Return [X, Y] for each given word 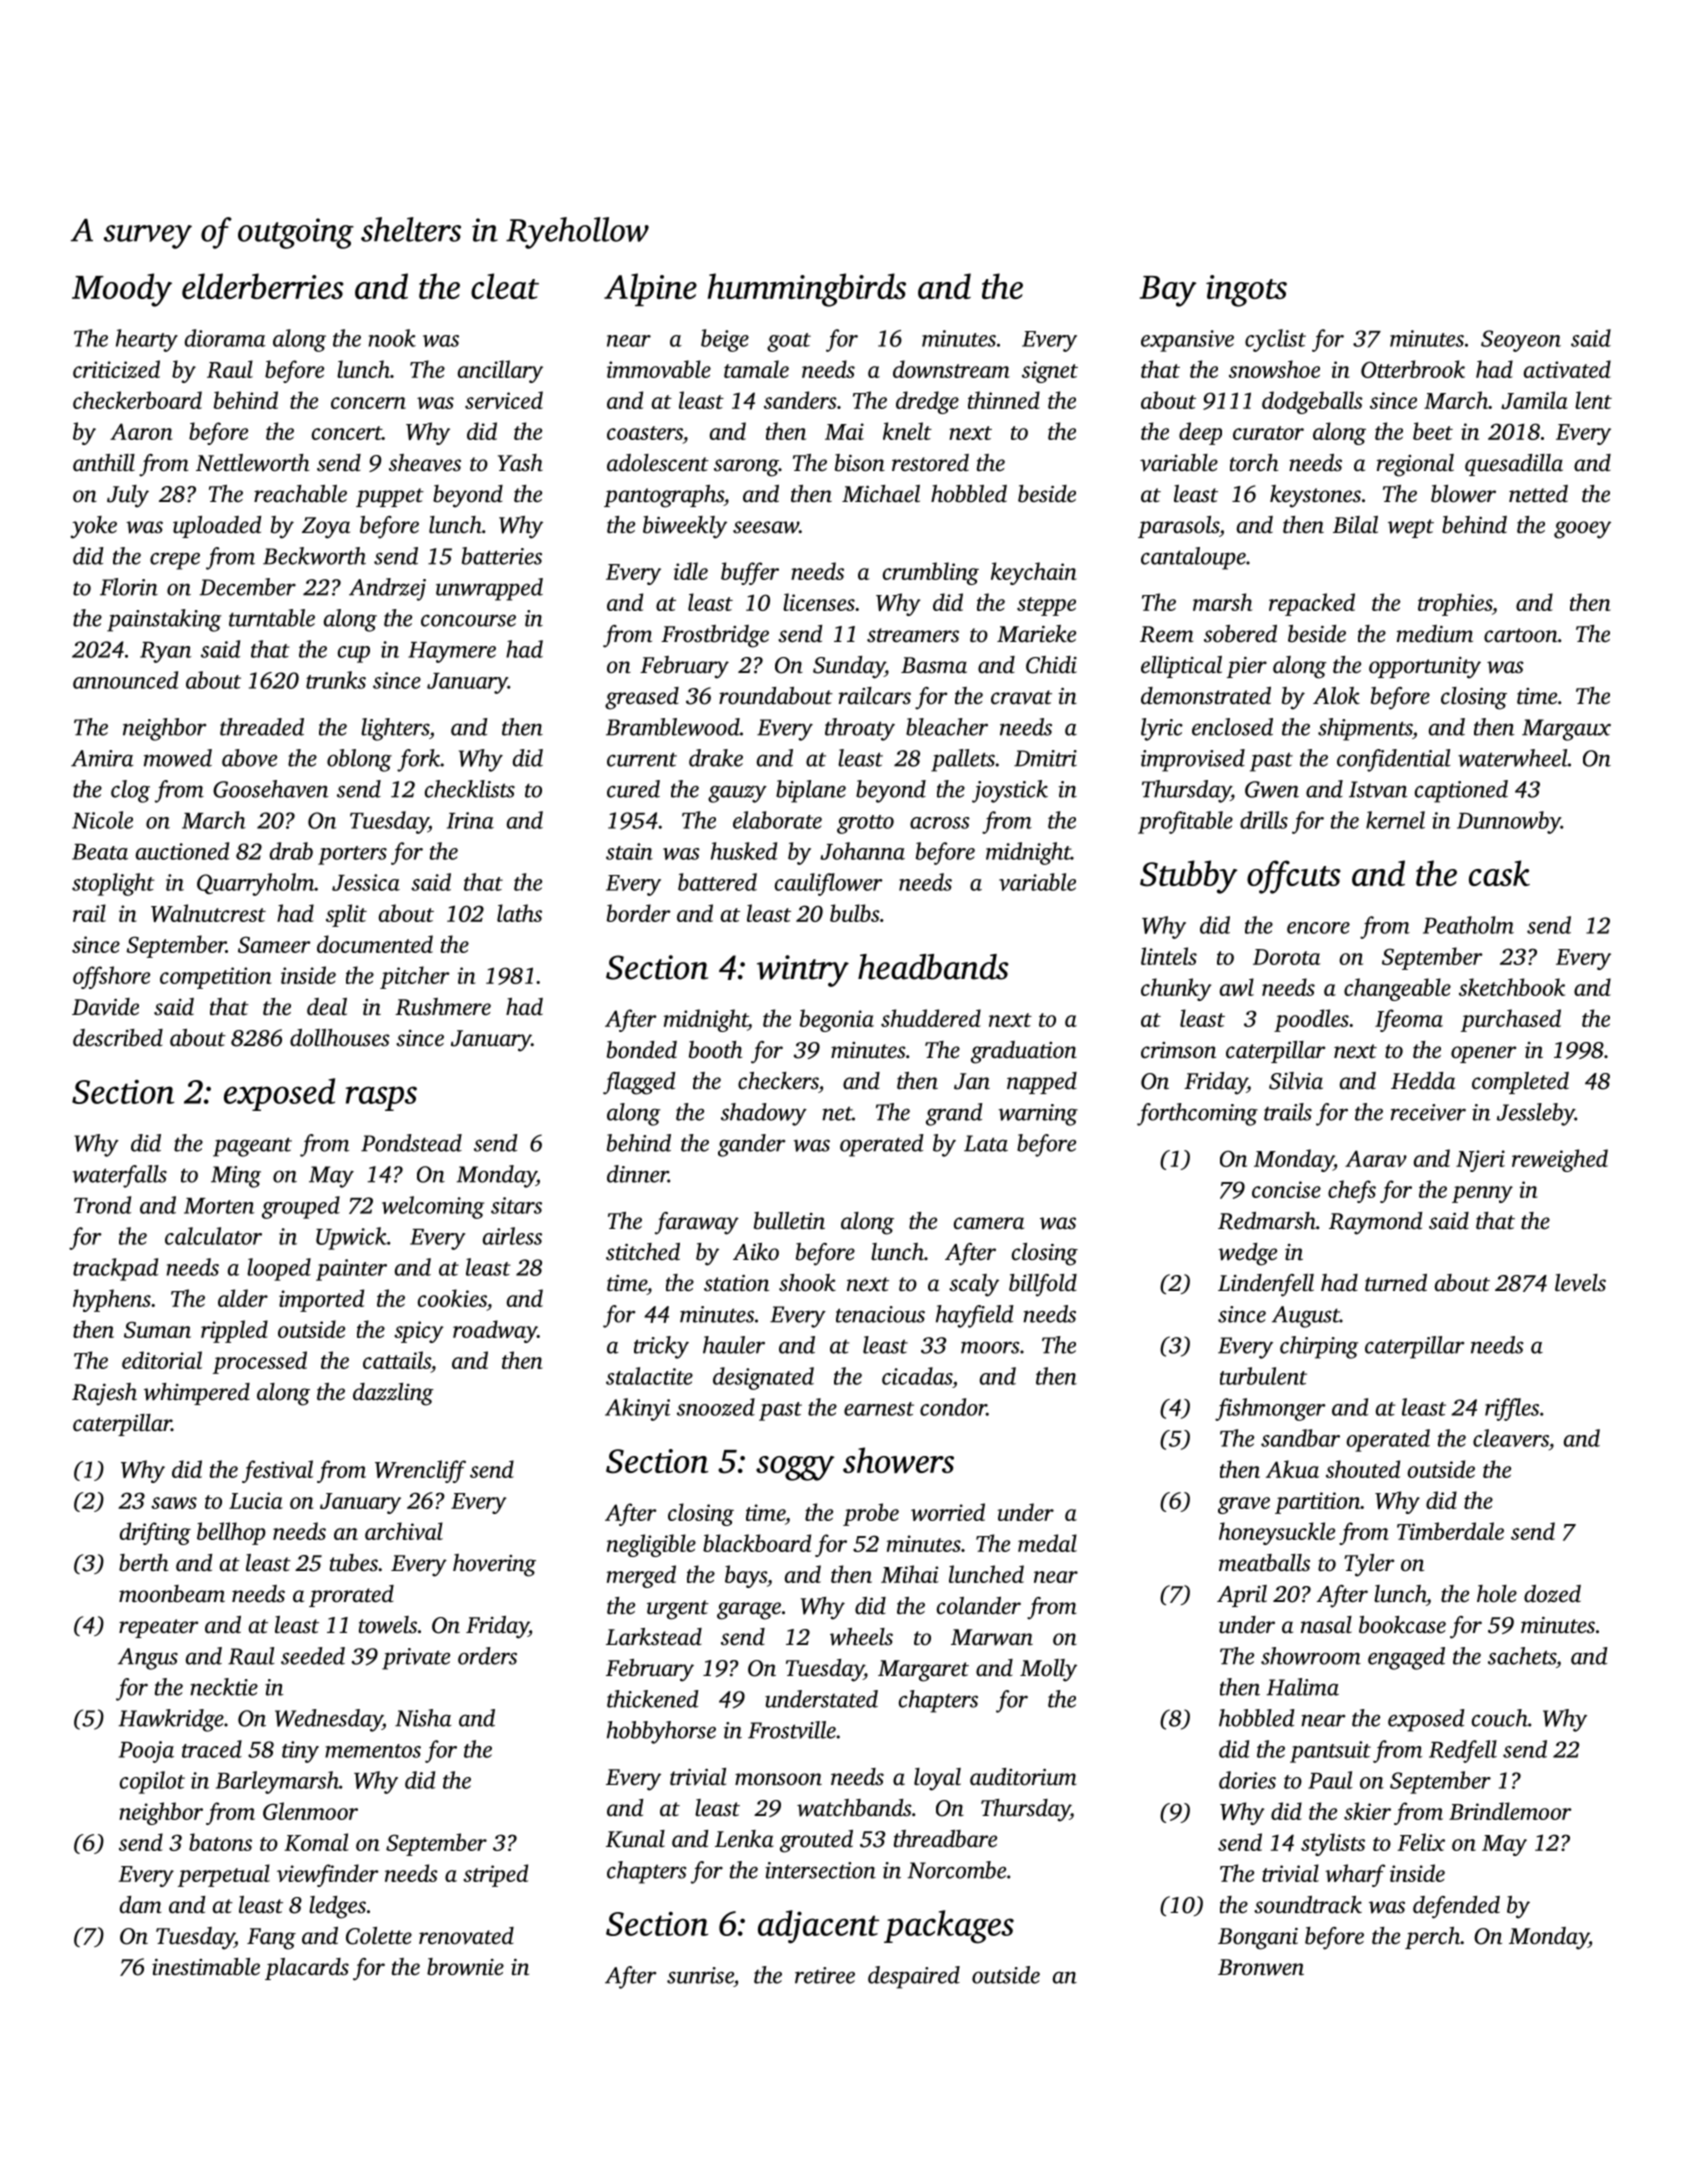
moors [990, 1347]
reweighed [1560, 1160]
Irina [470, 820]
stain [629, 851]
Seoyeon [1521, 341]
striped [495, 1875]
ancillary [500, 371]
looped [279, 1269]
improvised [1193, 760]
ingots [1246, 291]
